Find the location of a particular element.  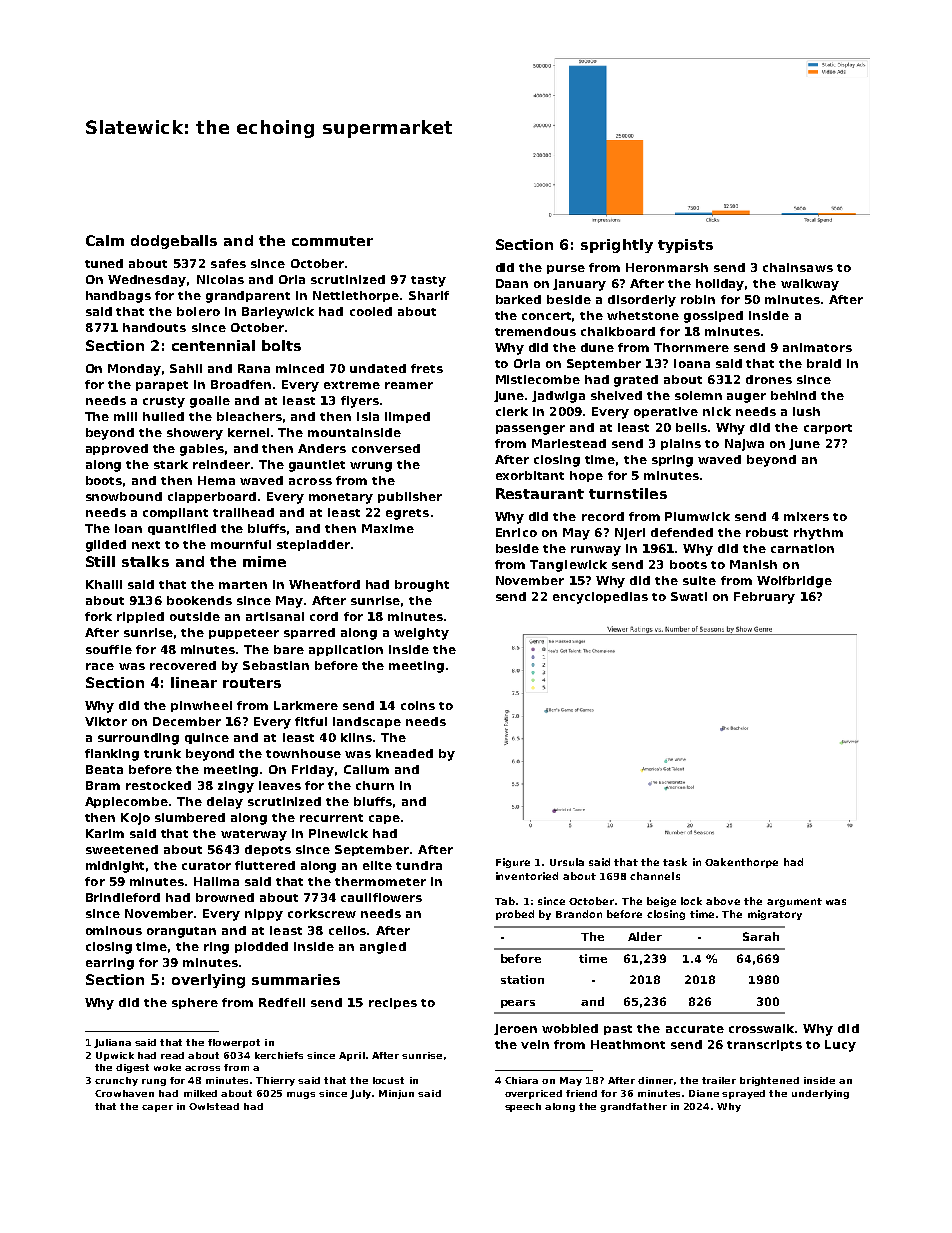

Najwa is located at coordinates (744, 445).
